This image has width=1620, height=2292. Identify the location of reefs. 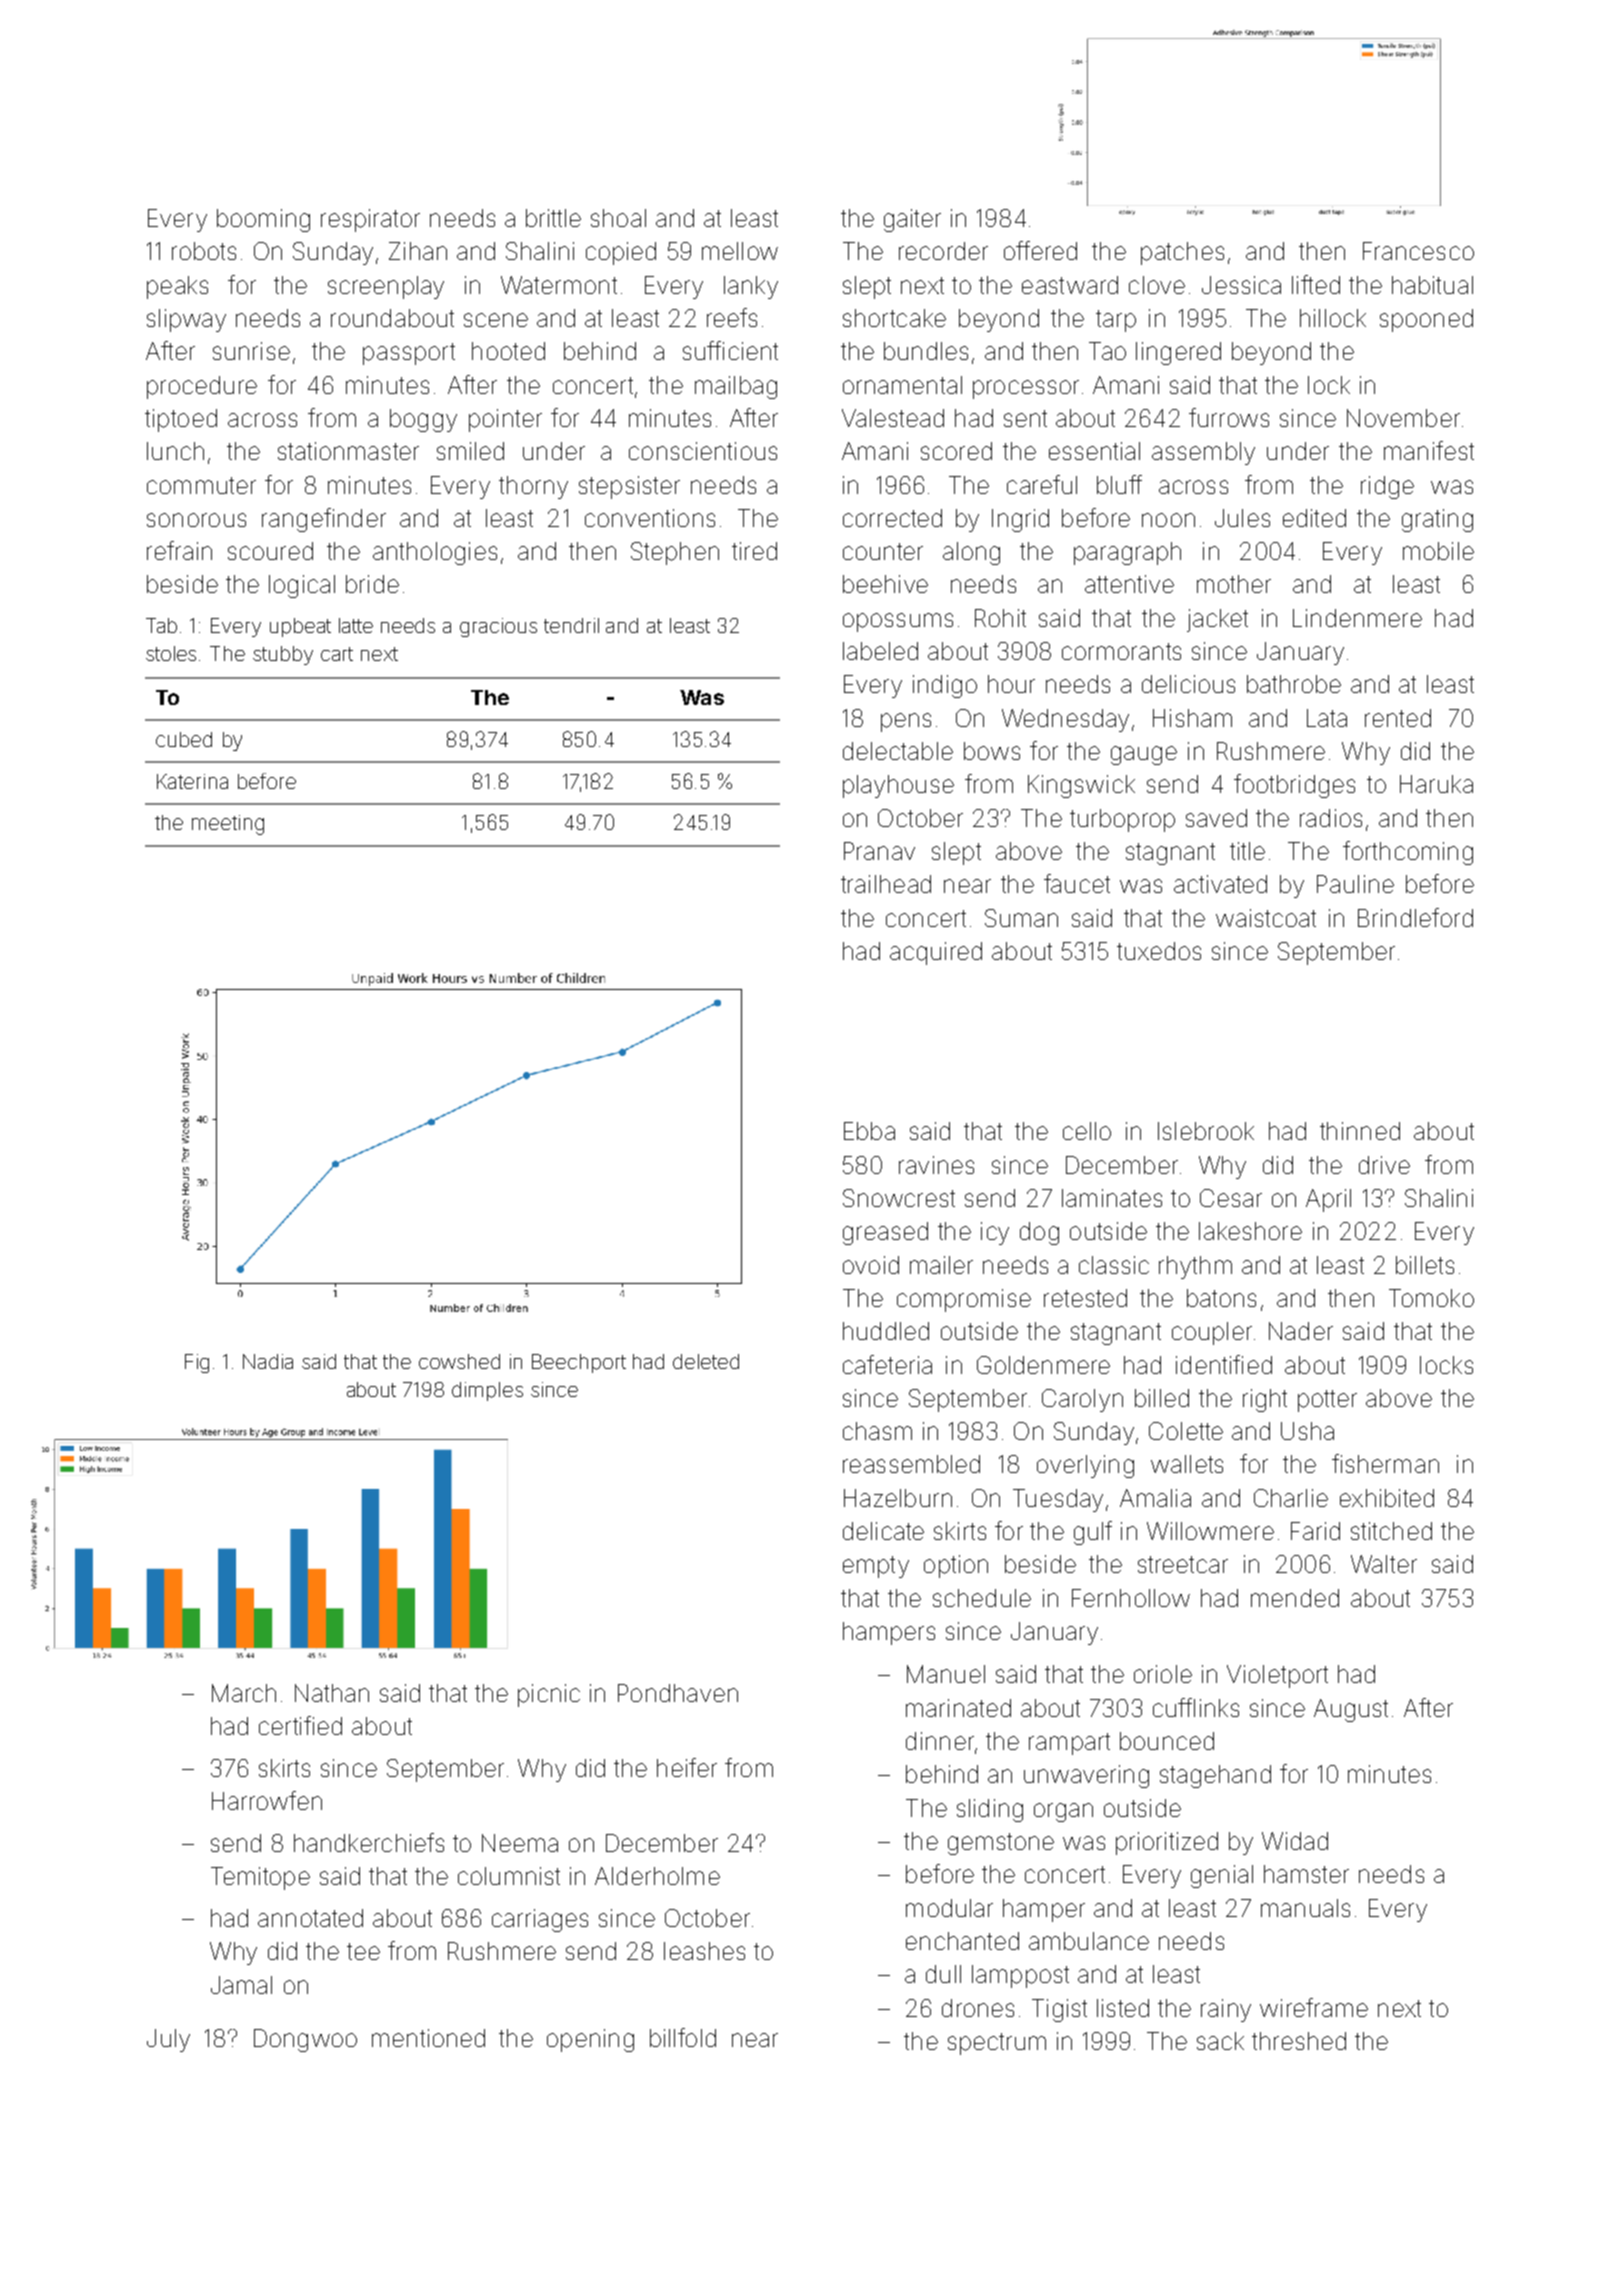
(732, 317).
